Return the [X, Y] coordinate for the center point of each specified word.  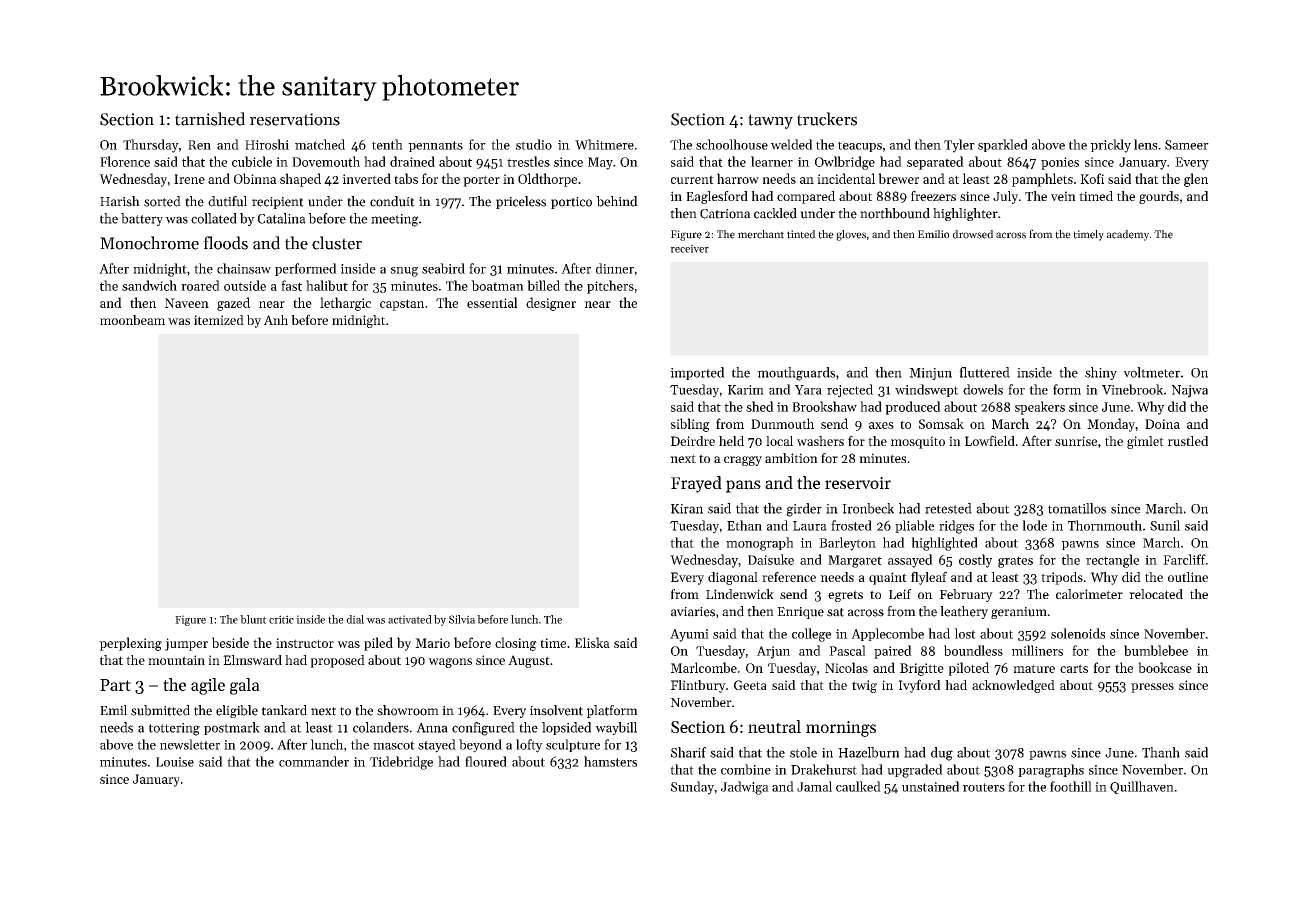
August [529, 661]
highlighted [944, 544]
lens [1145, 144]
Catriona [725, 214]
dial [355, 619]
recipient [278, 203]
